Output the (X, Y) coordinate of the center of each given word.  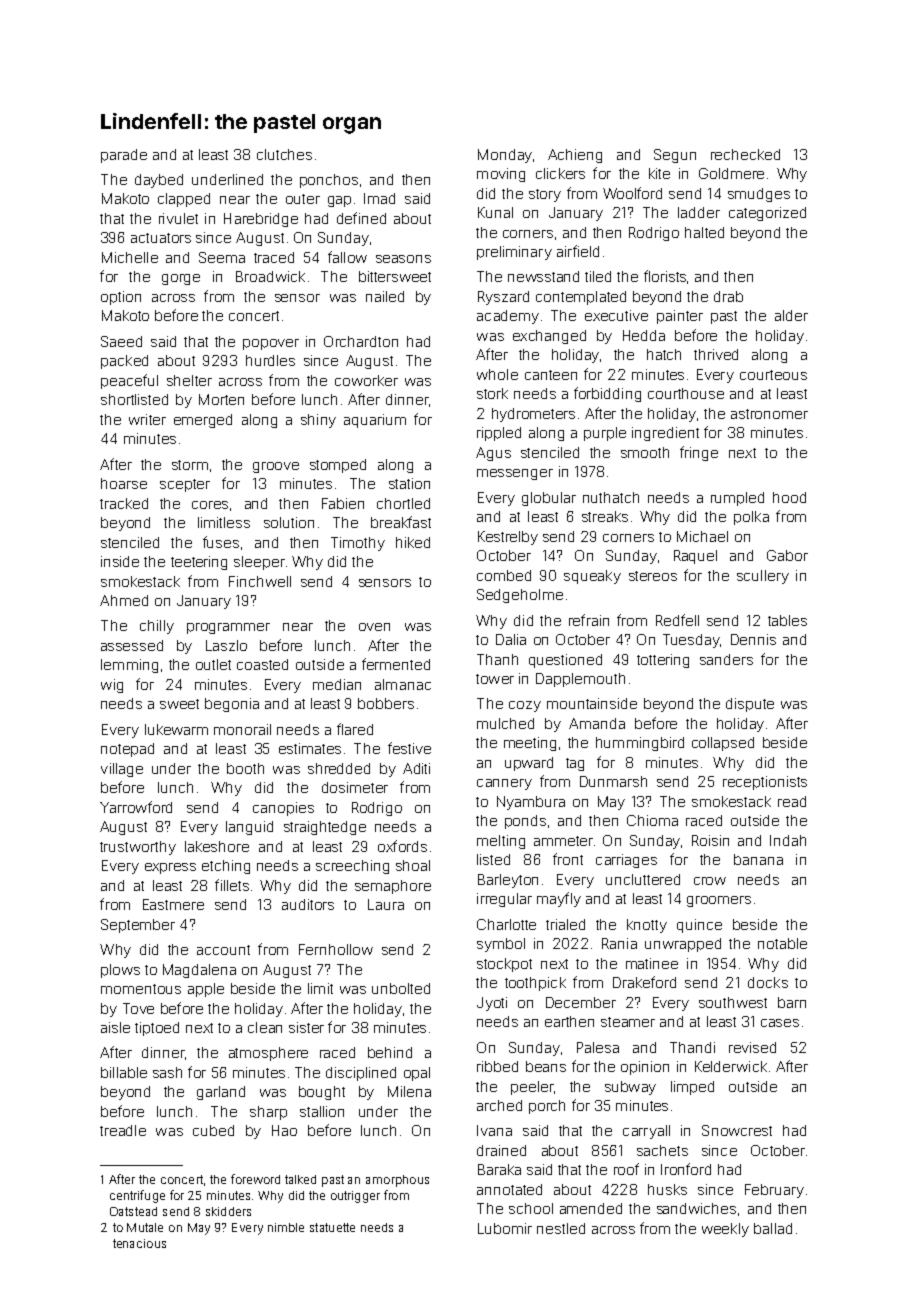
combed (504, 575)
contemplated (581, 298)
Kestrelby (508, 538)
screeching (352, 867)
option (121, 298)
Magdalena (199, 971)
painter (680, 317)
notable (782, 943)
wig (112, 686)
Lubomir (505, 1228)
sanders (726, 659)
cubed (213, 1130)
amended (591, 1208)
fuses (221, 542)
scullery (763, 577)
